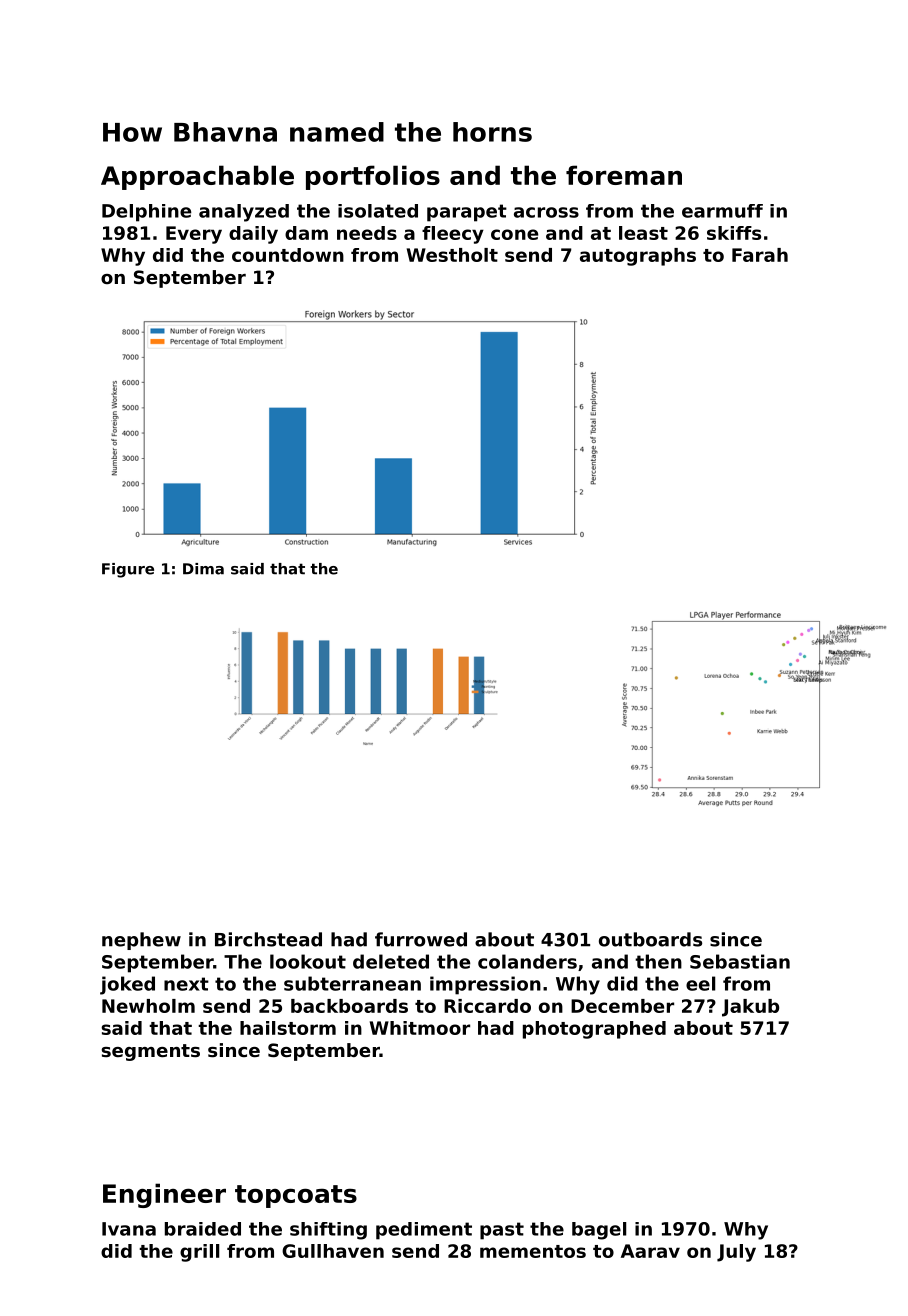 The height and width of the screenshot is (1316, 908). Describe the element at coordinates (650, 939) in the screenshot. I see `outboards` at that location.
